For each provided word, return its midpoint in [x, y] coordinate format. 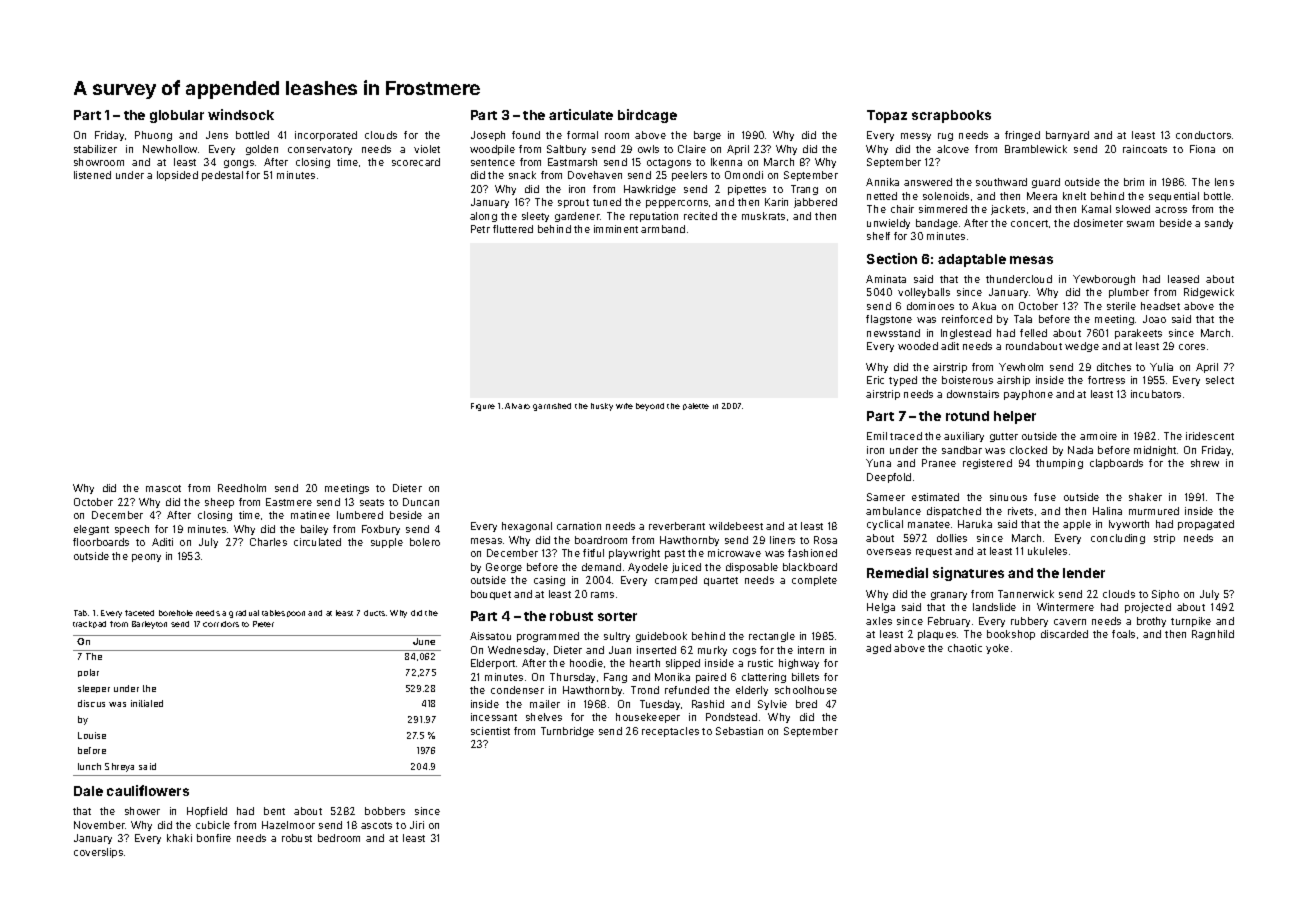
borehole [176, 613]
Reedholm [242, 488]
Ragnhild [1213, 635]
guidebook [661, 637]
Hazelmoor [288, 825]
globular [177, 116]
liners [782, 540]
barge [707, 136]
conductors [1203, 135]
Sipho [1165, 595]
